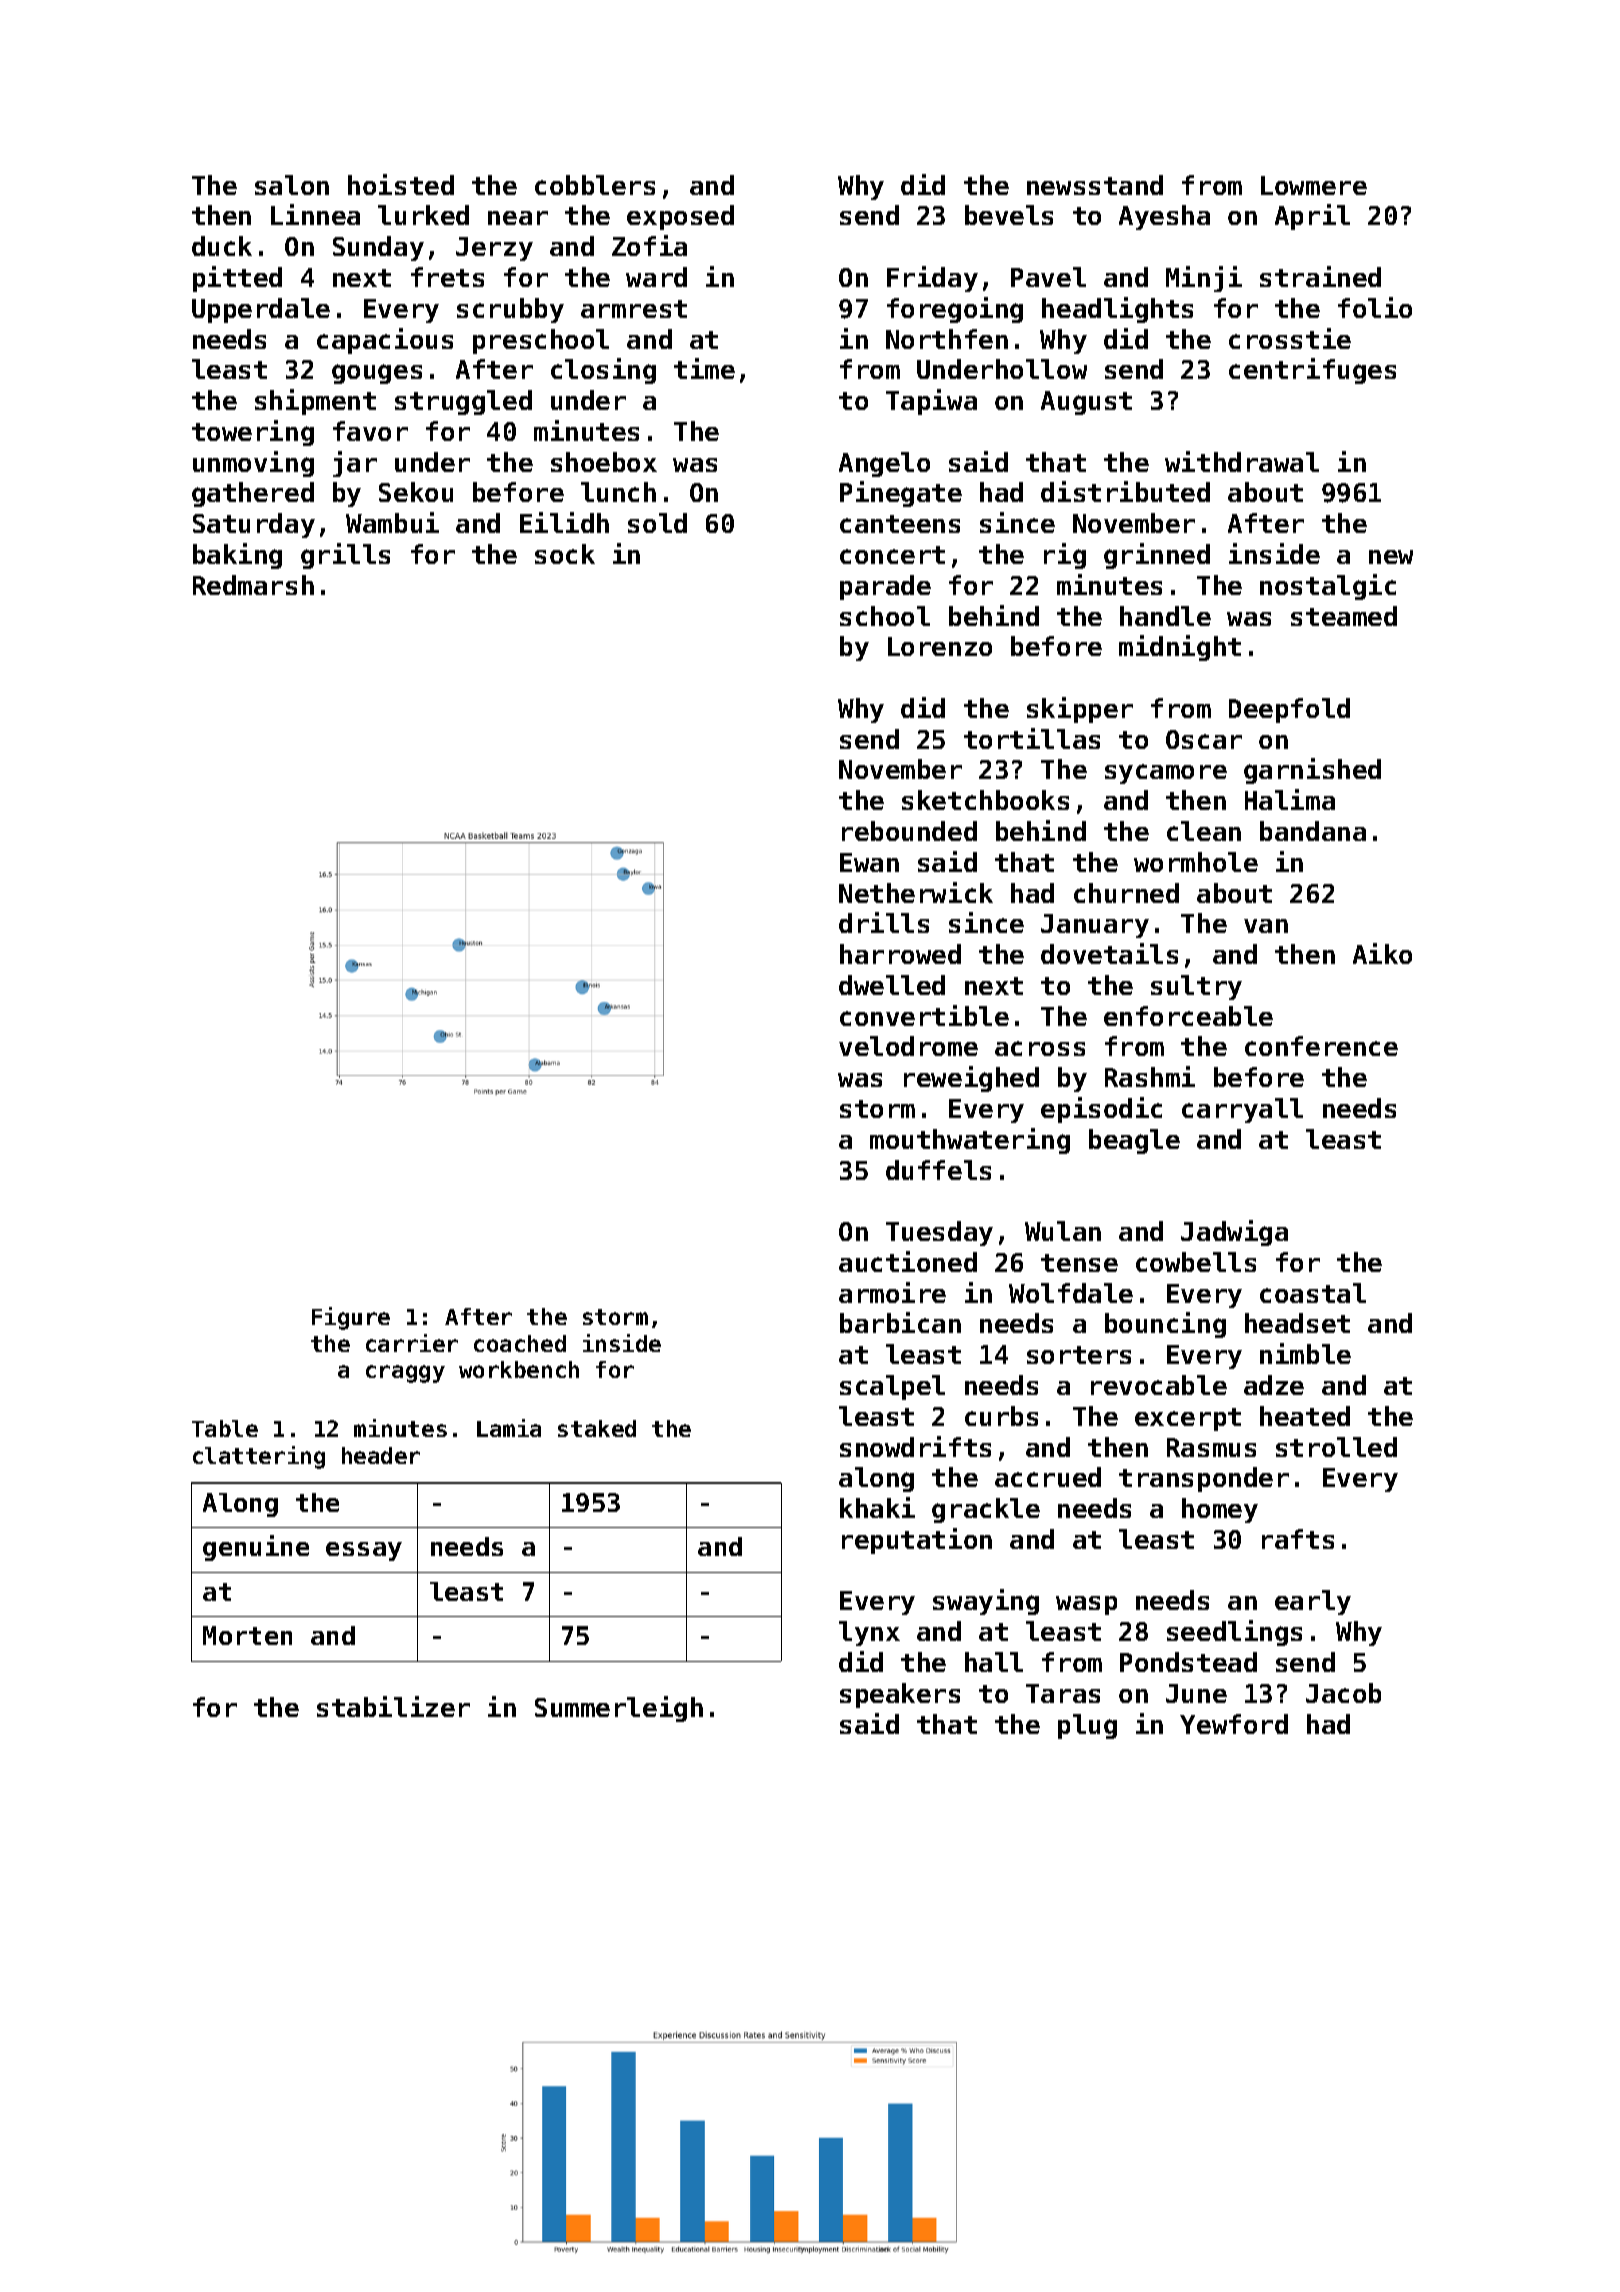 This image has width=1620, height=2292. I want to click on Morten, so click(247, 1635).
